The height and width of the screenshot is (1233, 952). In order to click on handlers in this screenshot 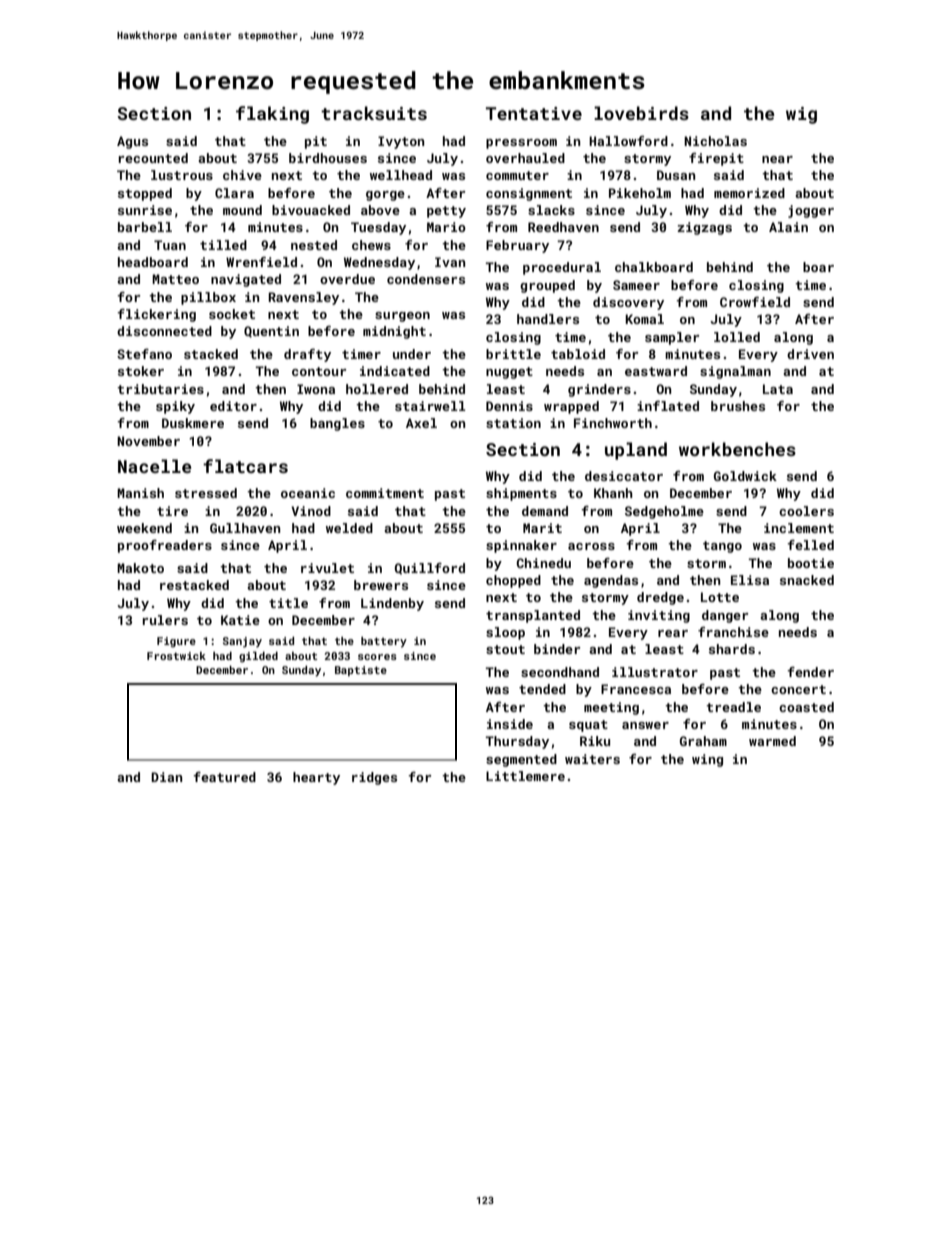, I will do `click(548, 319)`.
